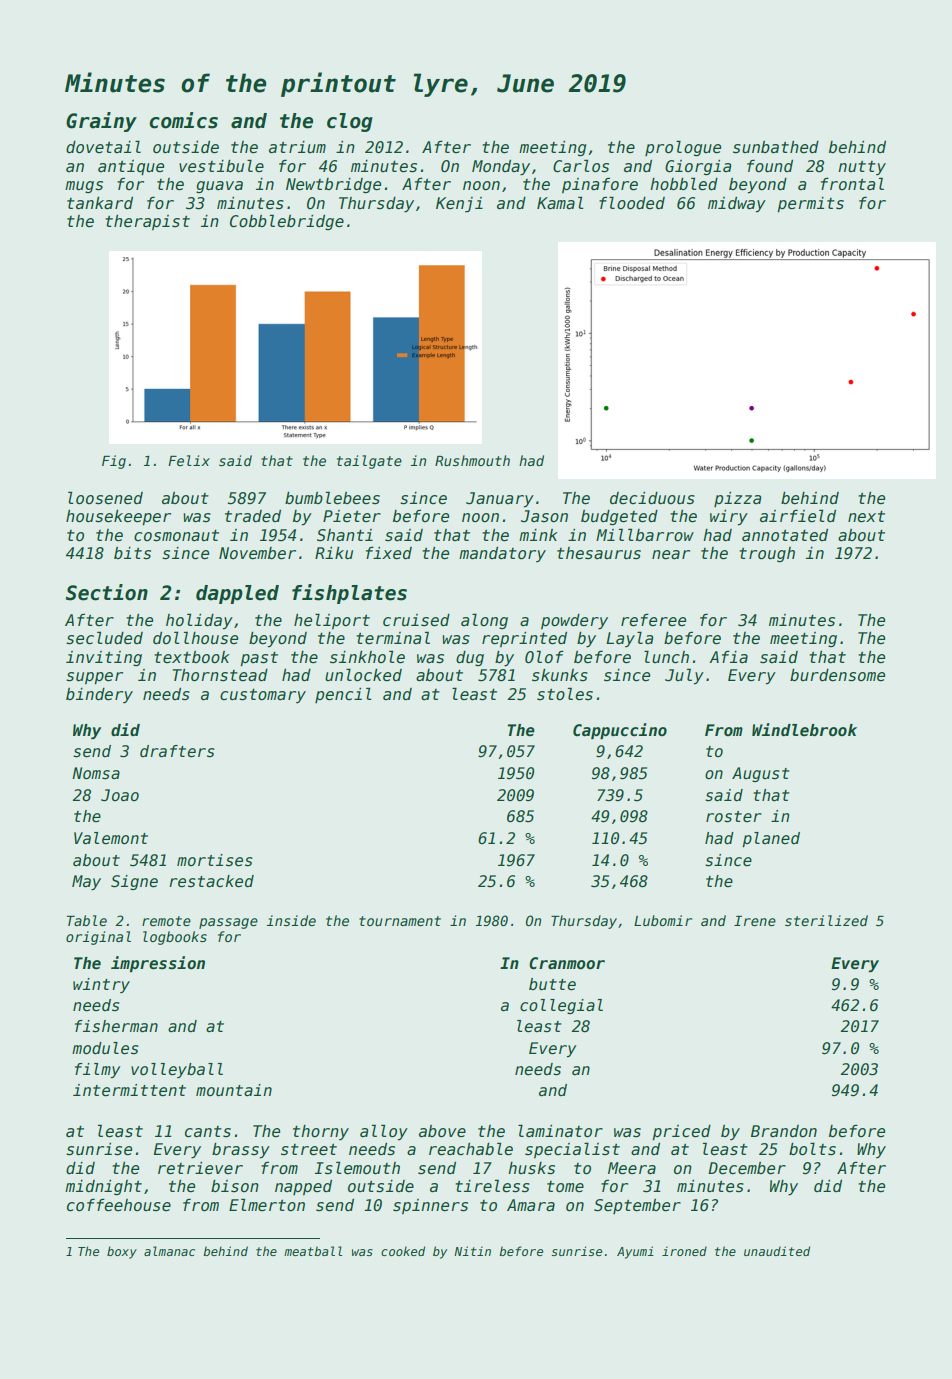  I want to click on referee, so click(653, 620).
